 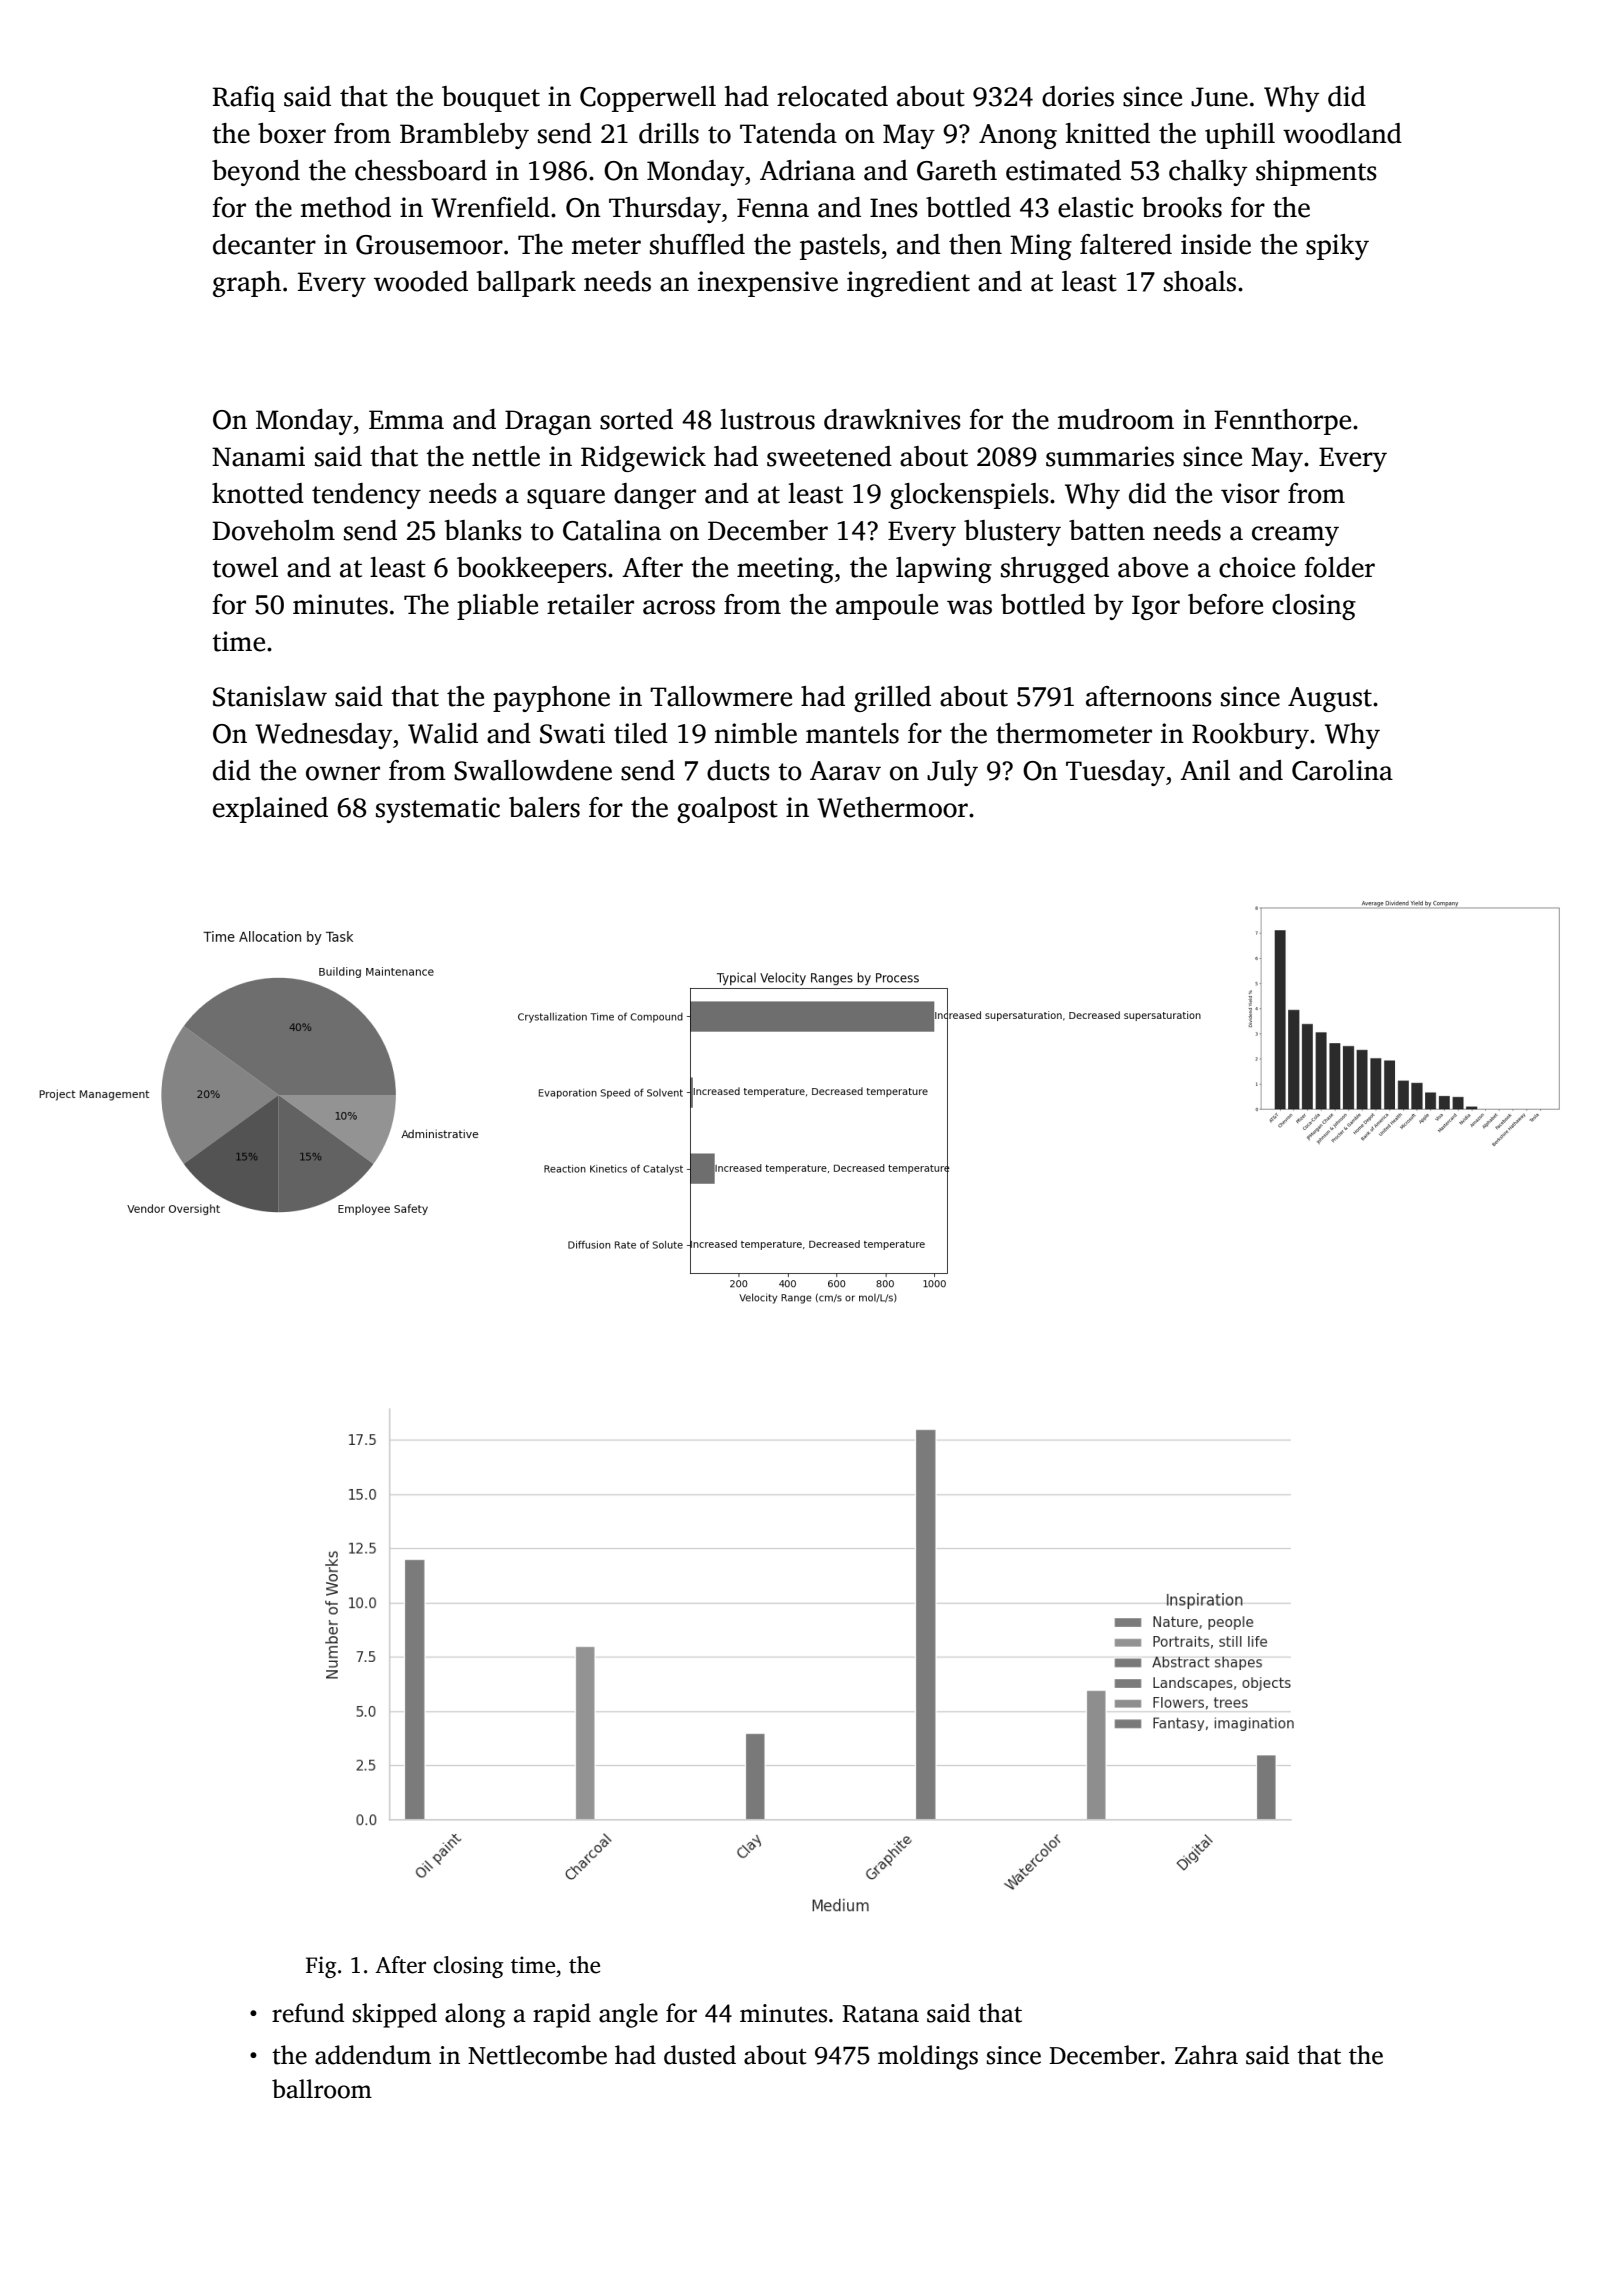 What do you see at coordinates (1205, 770) in the screenshot?
I see `Anil` at bounding box center [1205, 770].
